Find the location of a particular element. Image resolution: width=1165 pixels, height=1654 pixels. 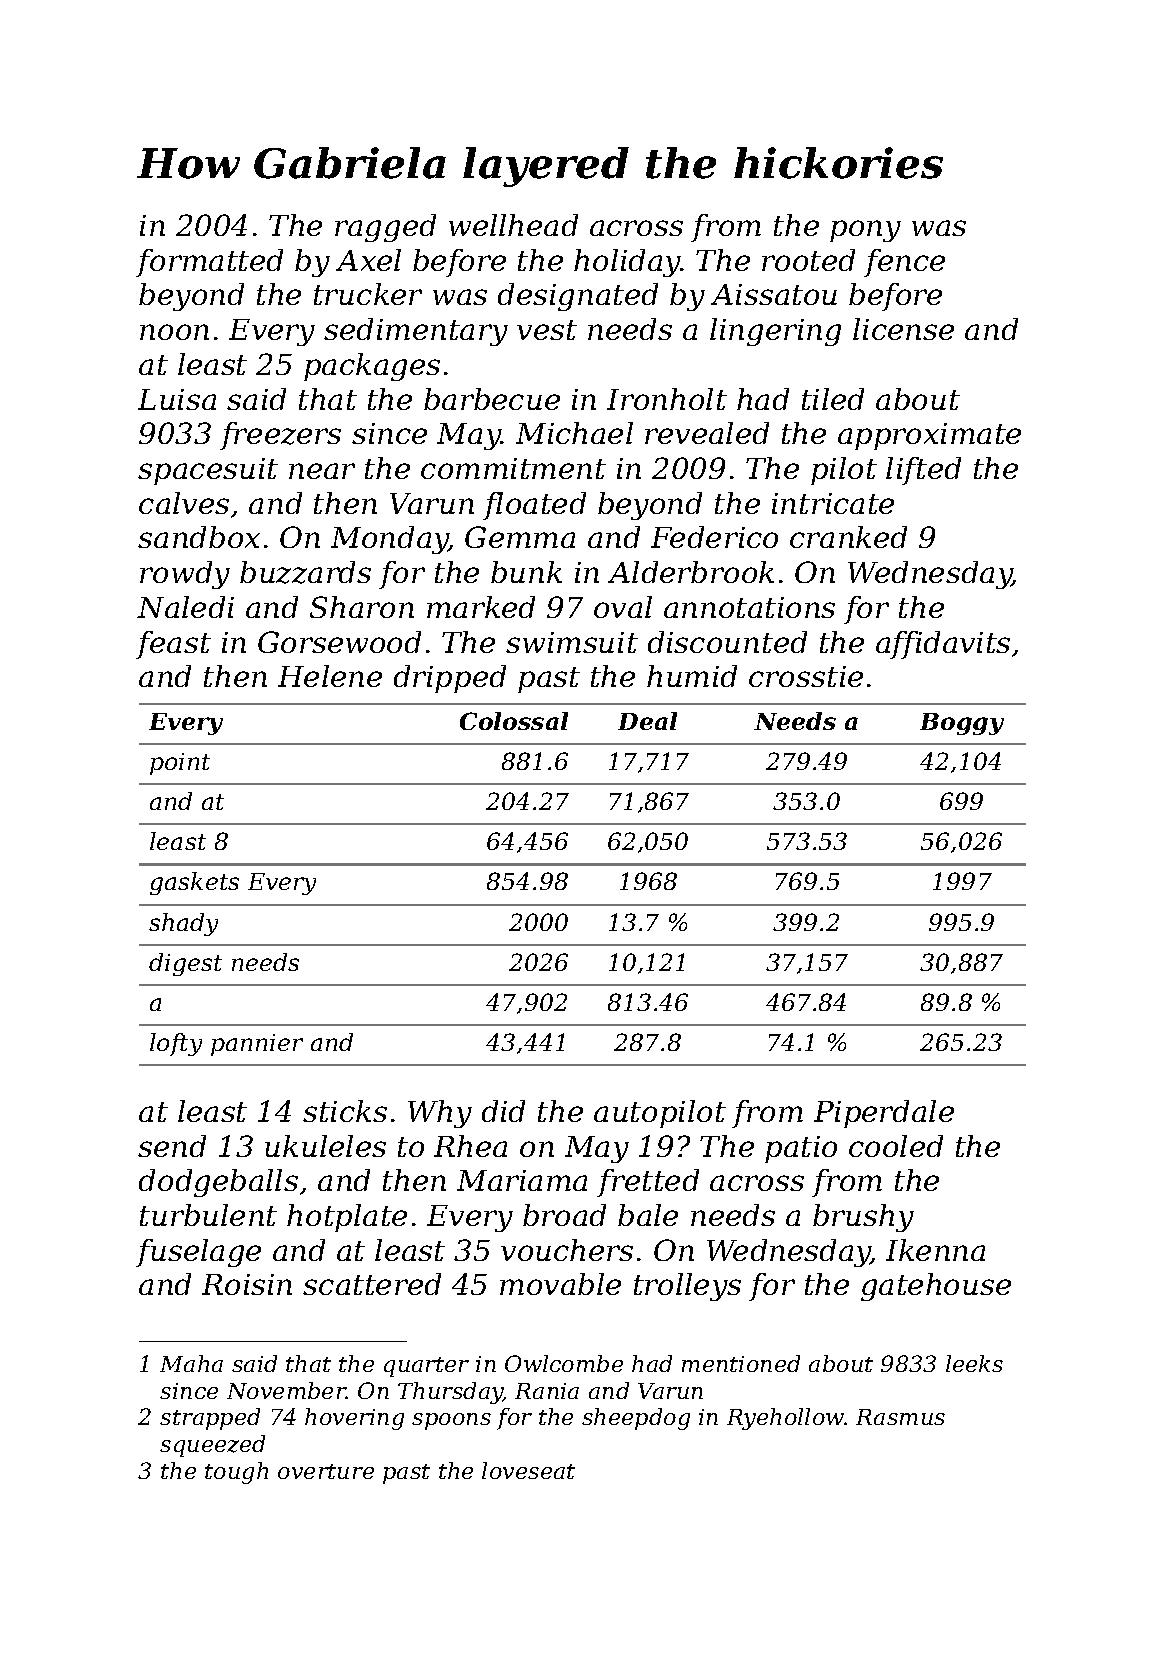

license is located at coordinates (903, 329).
